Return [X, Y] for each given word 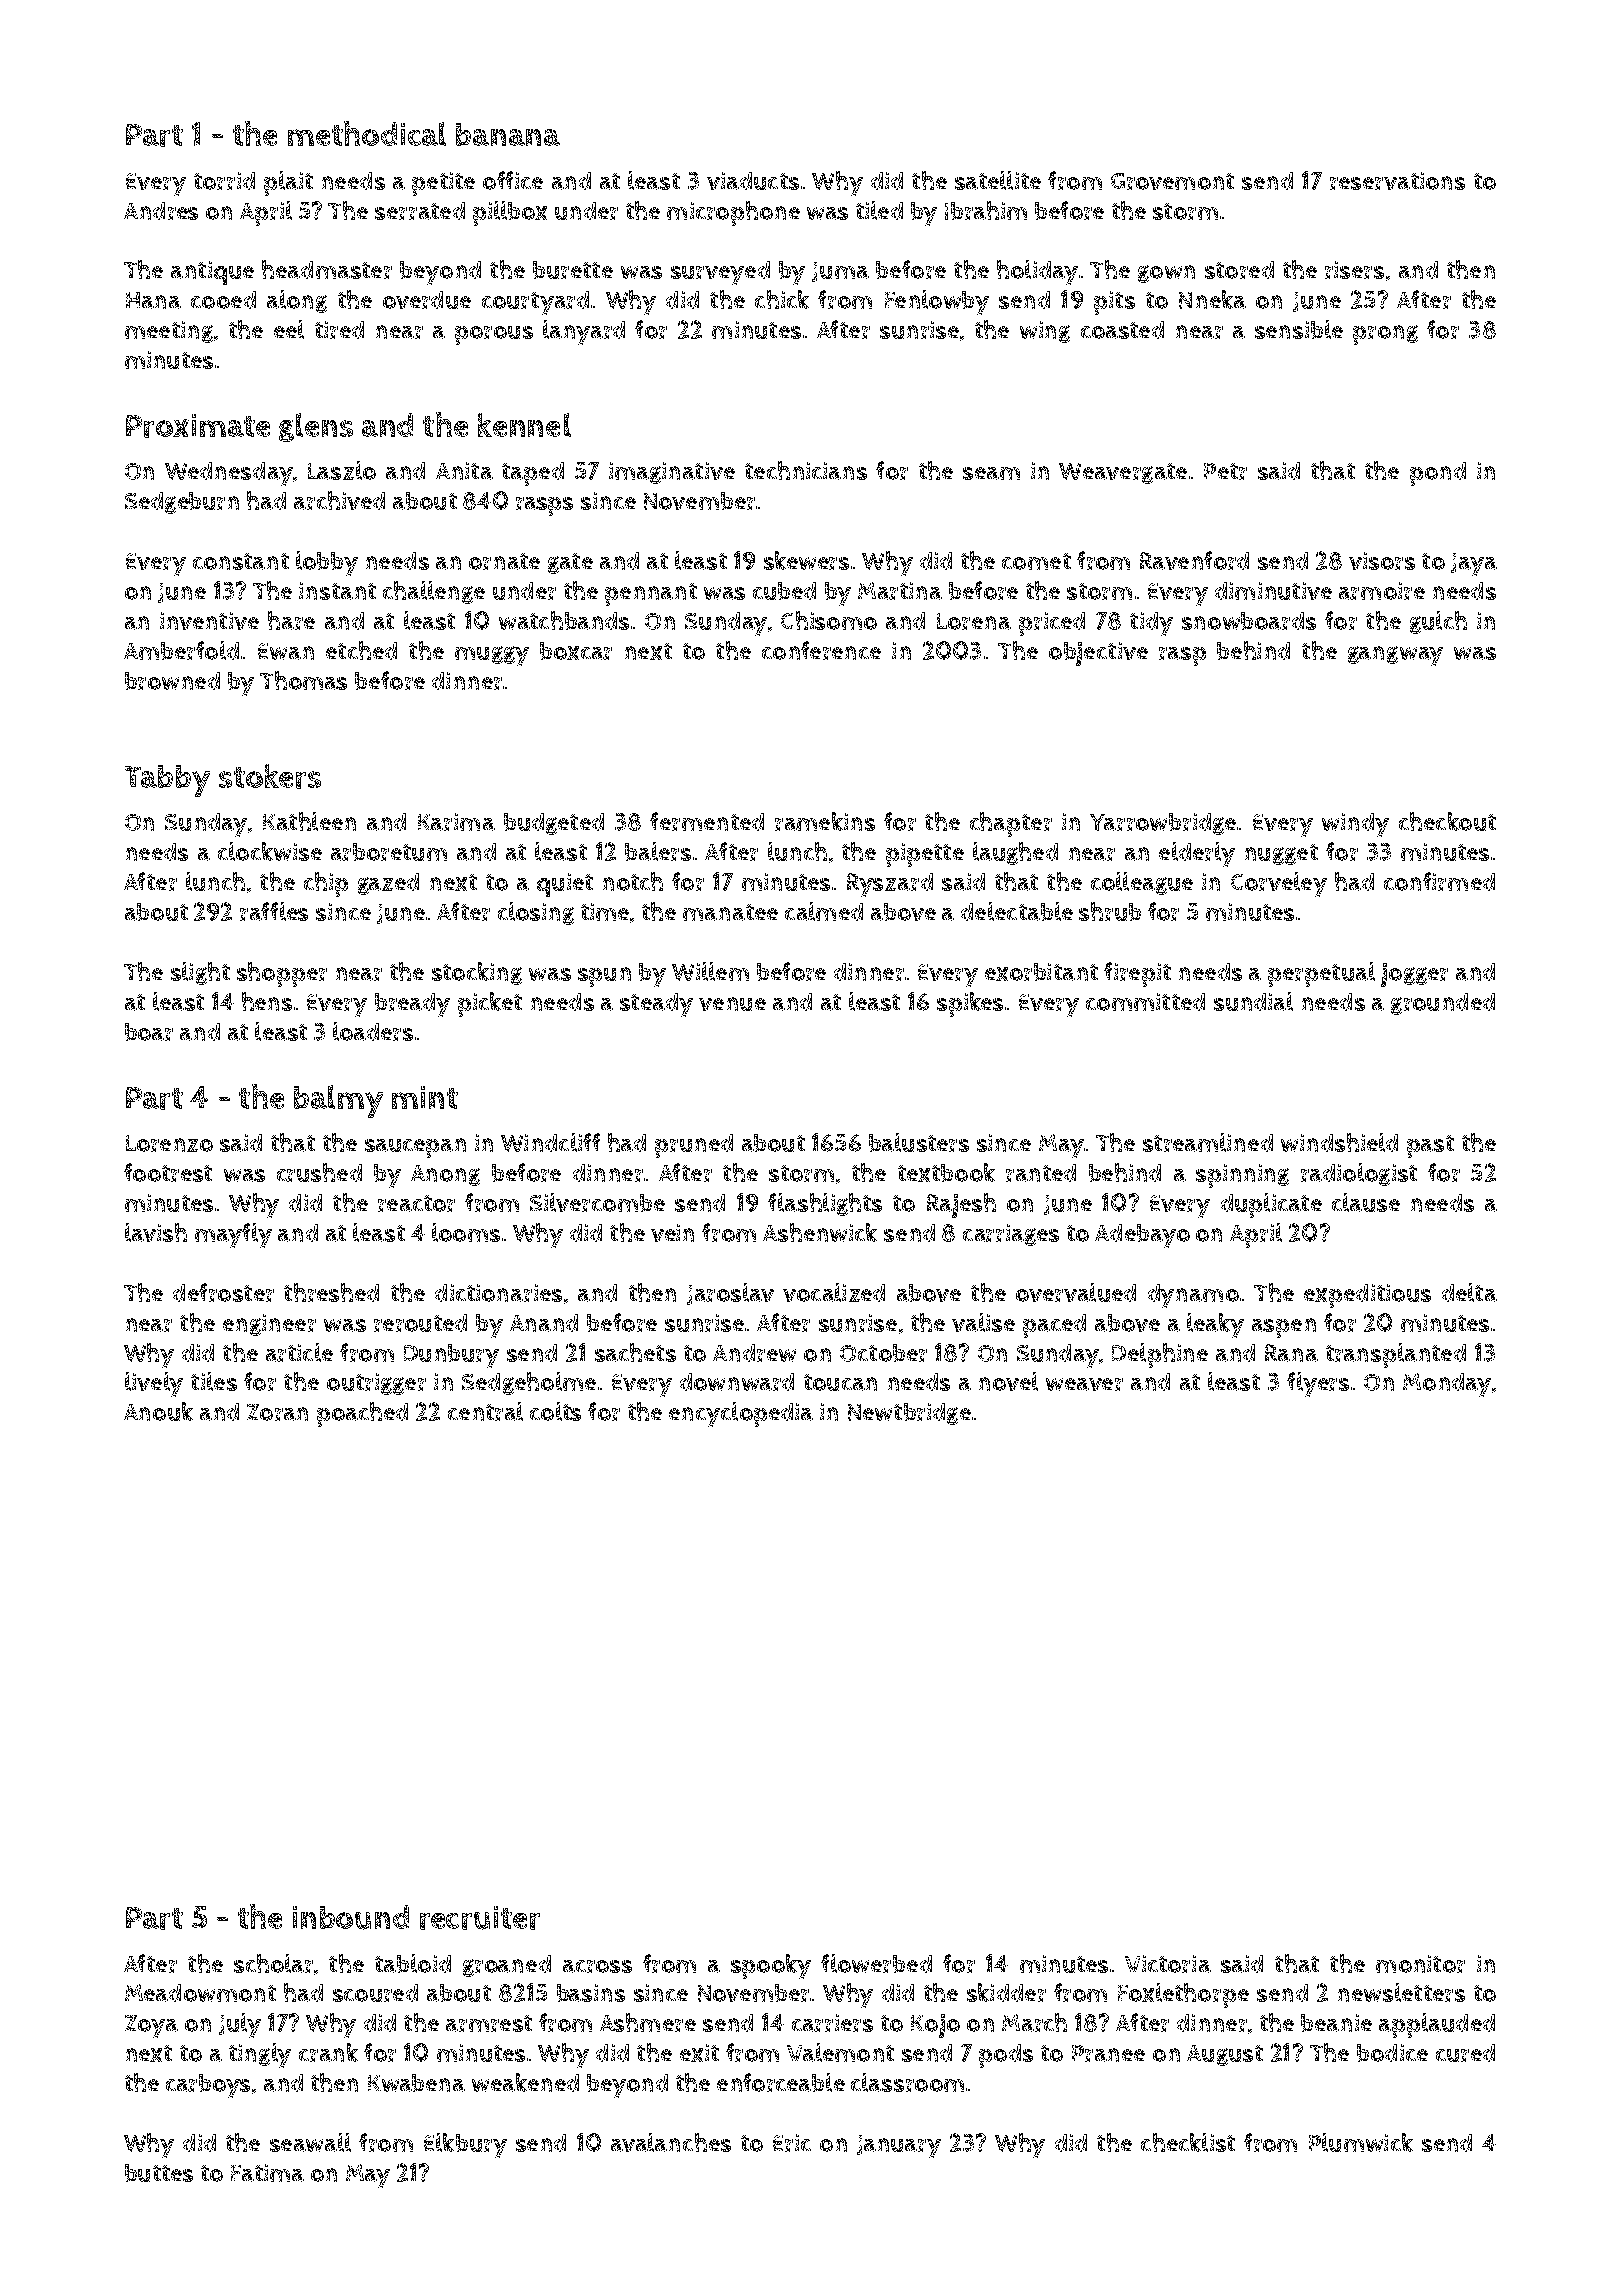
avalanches [671, 2142]
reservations [1397, 181]
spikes [970, 1004]
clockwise [270, 851]
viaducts [753, 181]
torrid [224, 181]
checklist [1188, 2142]
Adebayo [1142, 1236]
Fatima [267, 2173]
